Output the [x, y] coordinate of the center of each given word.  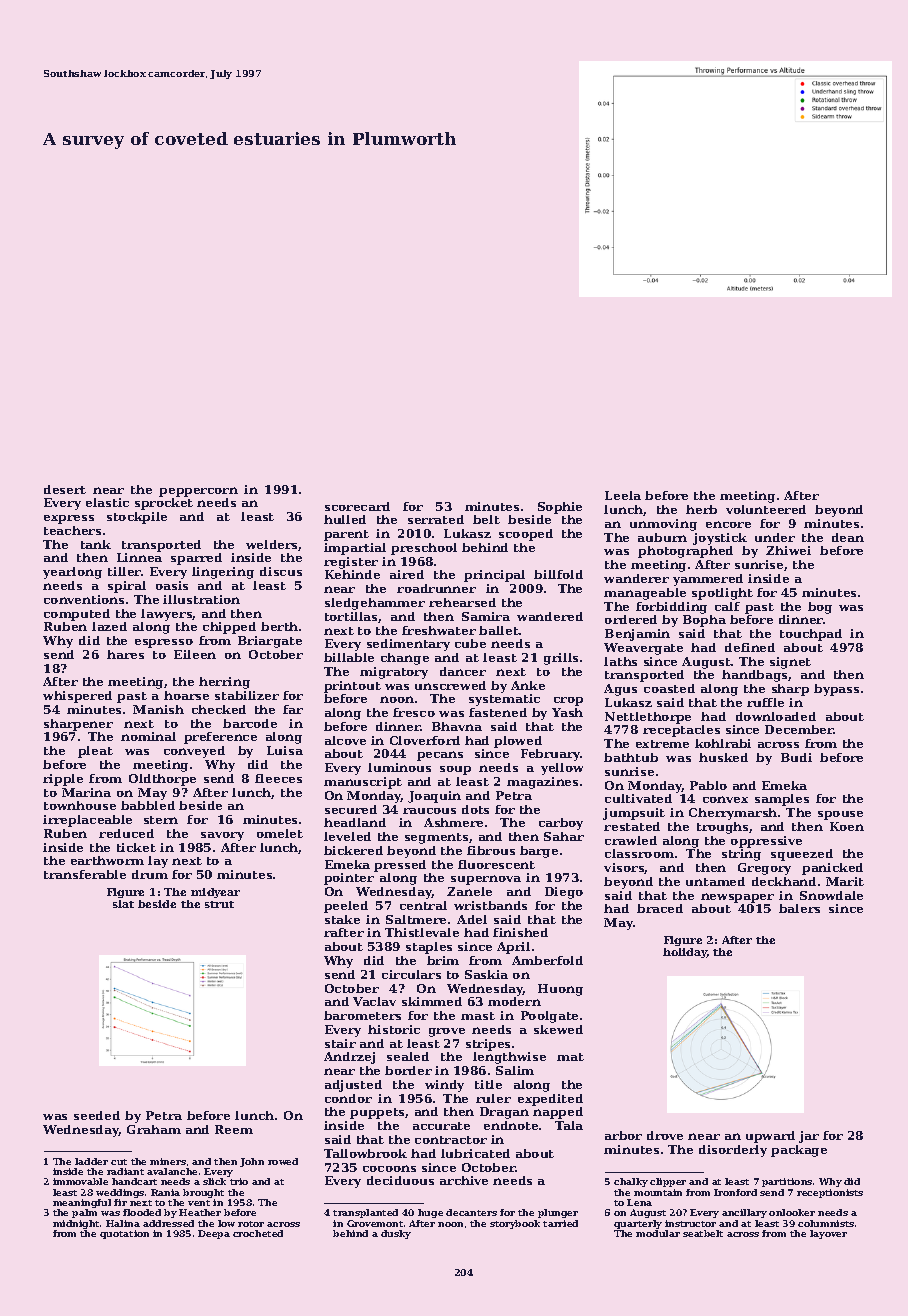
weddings [120, 1193]
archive [464, 1180]
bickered [353, 850]
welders [272, 545]
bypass [836, 690]
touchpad [811, 635]
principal [494, 576]
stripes [488, 1045]
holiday [685, 953]
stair [340, 1043]
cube [470, 643]
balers [799, 908]
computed [77, 615]
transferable [85, 874]
